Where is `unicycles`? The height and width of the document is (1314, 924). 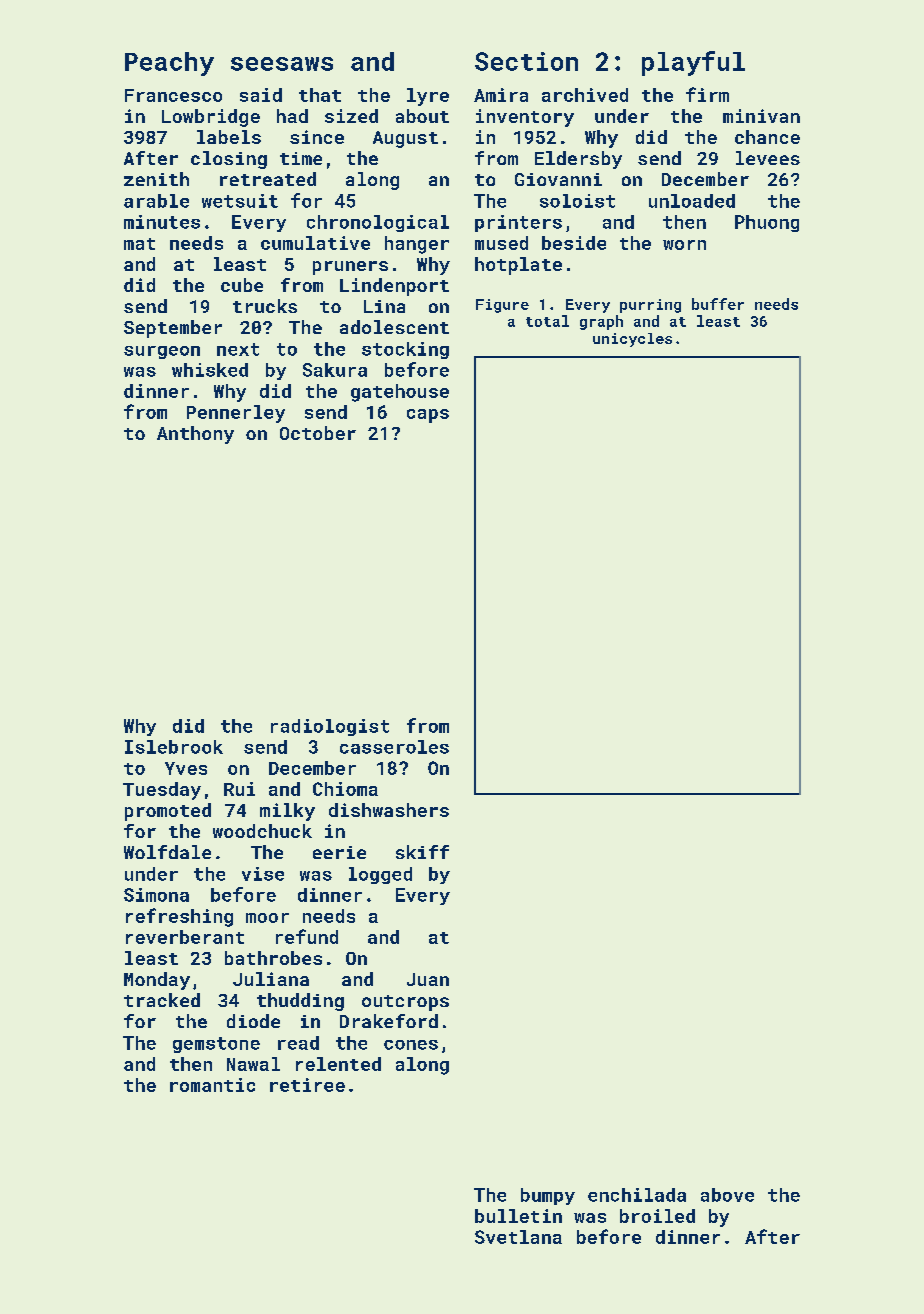 unicycles is located at coordinates (632, 340).
